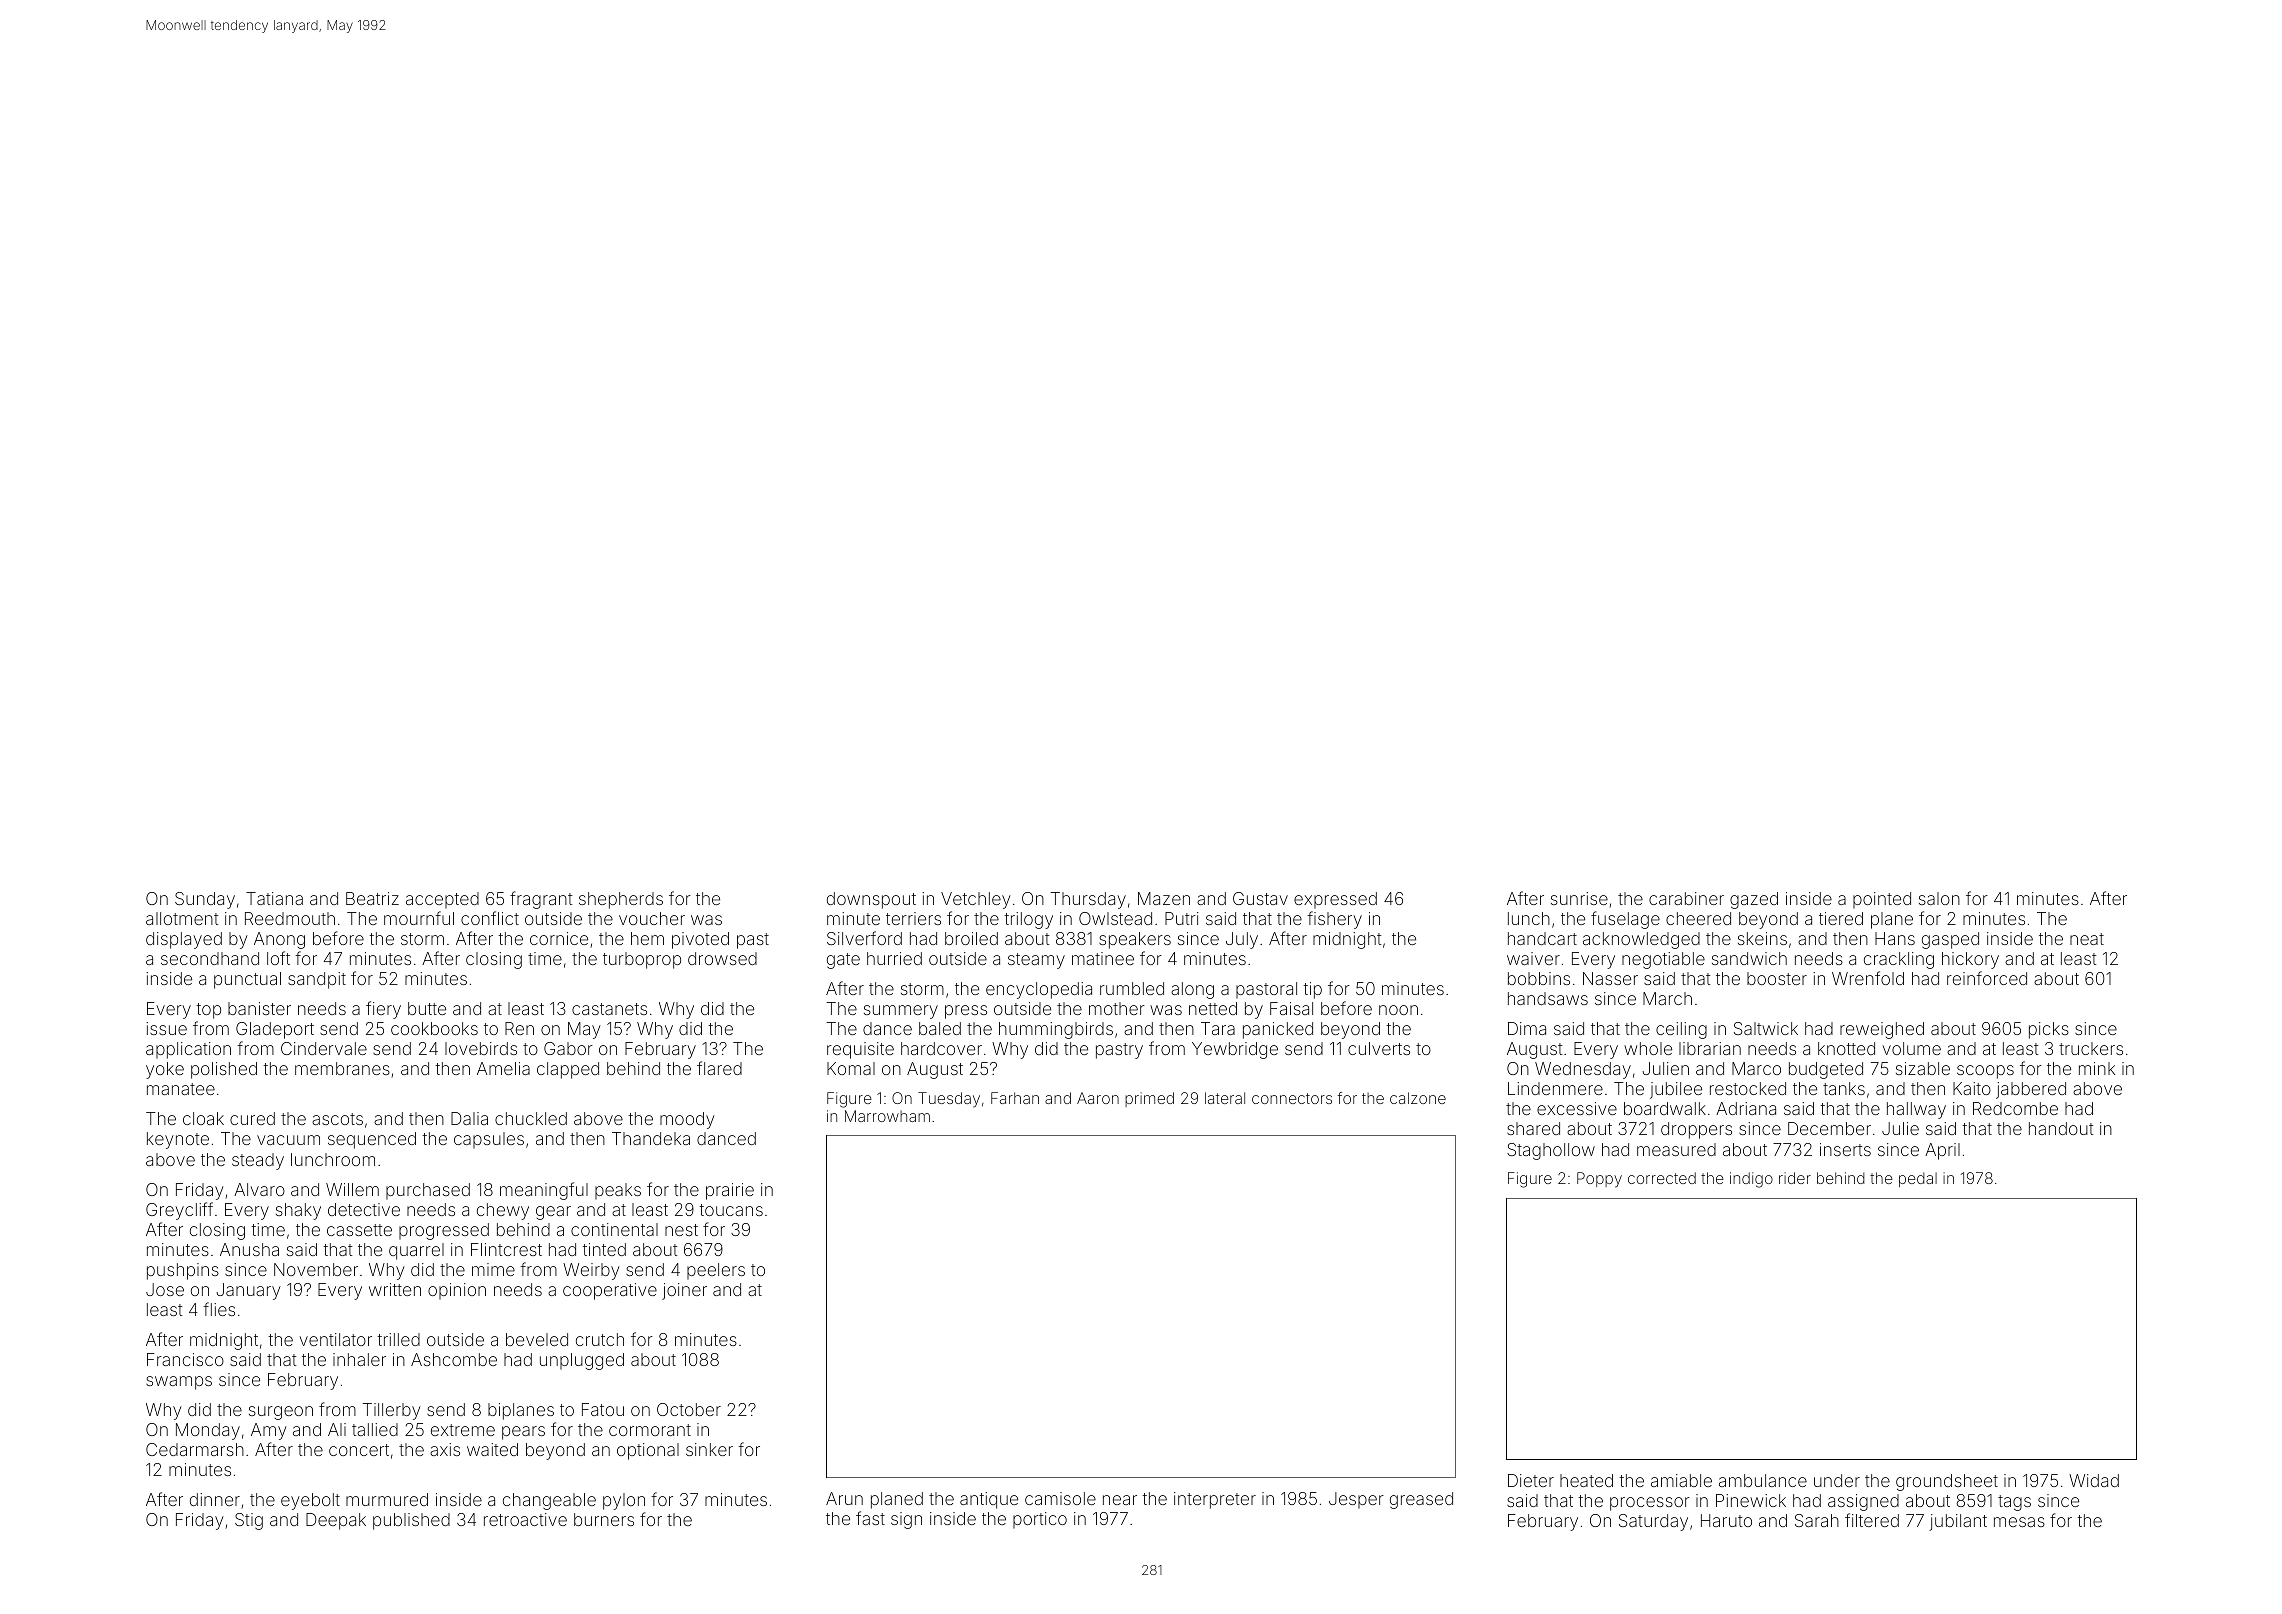  I want to click on conflict, so click(490, 918).
